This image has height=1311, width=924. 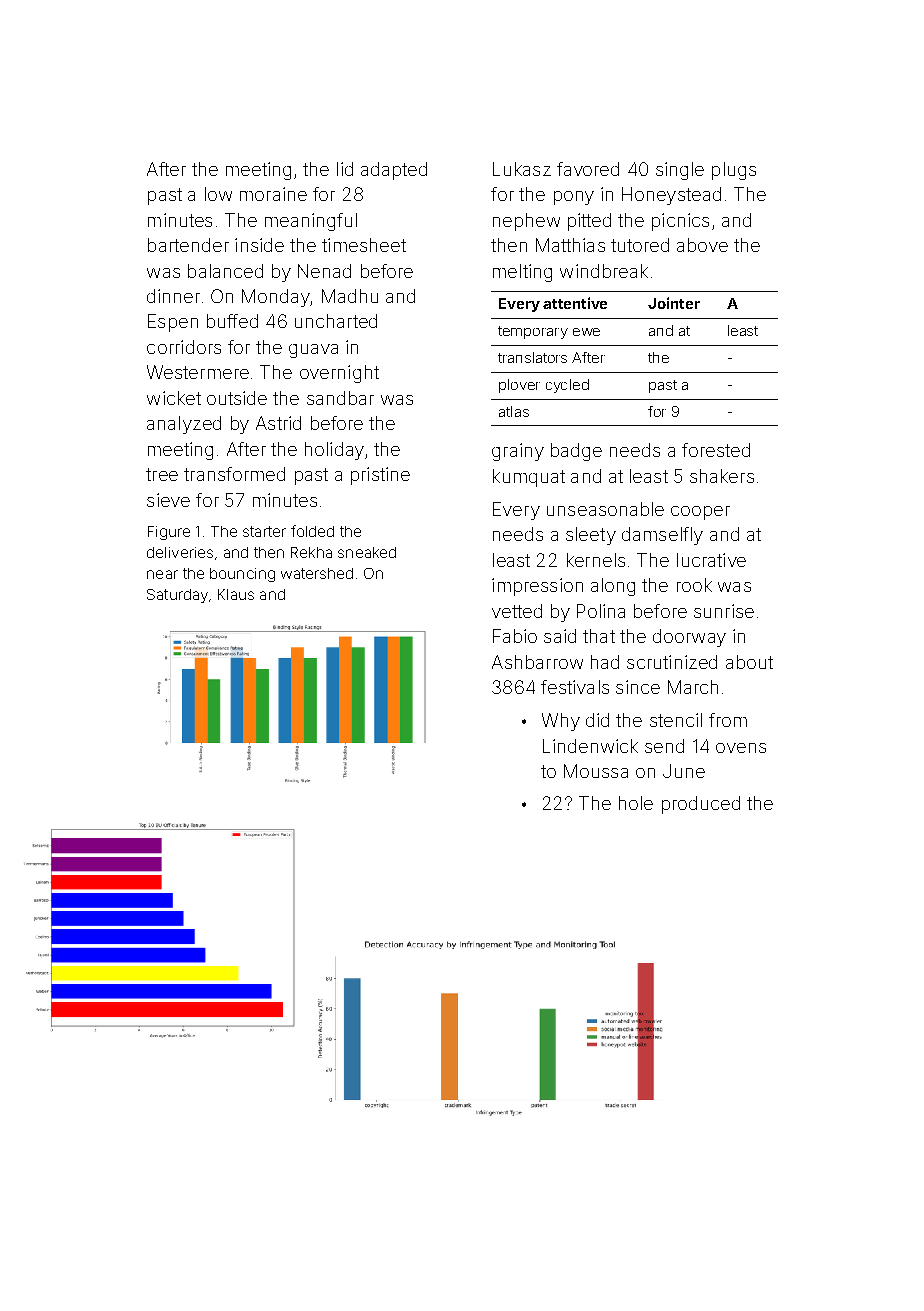 I want to click on moraine, so click(x=273, y=194).
